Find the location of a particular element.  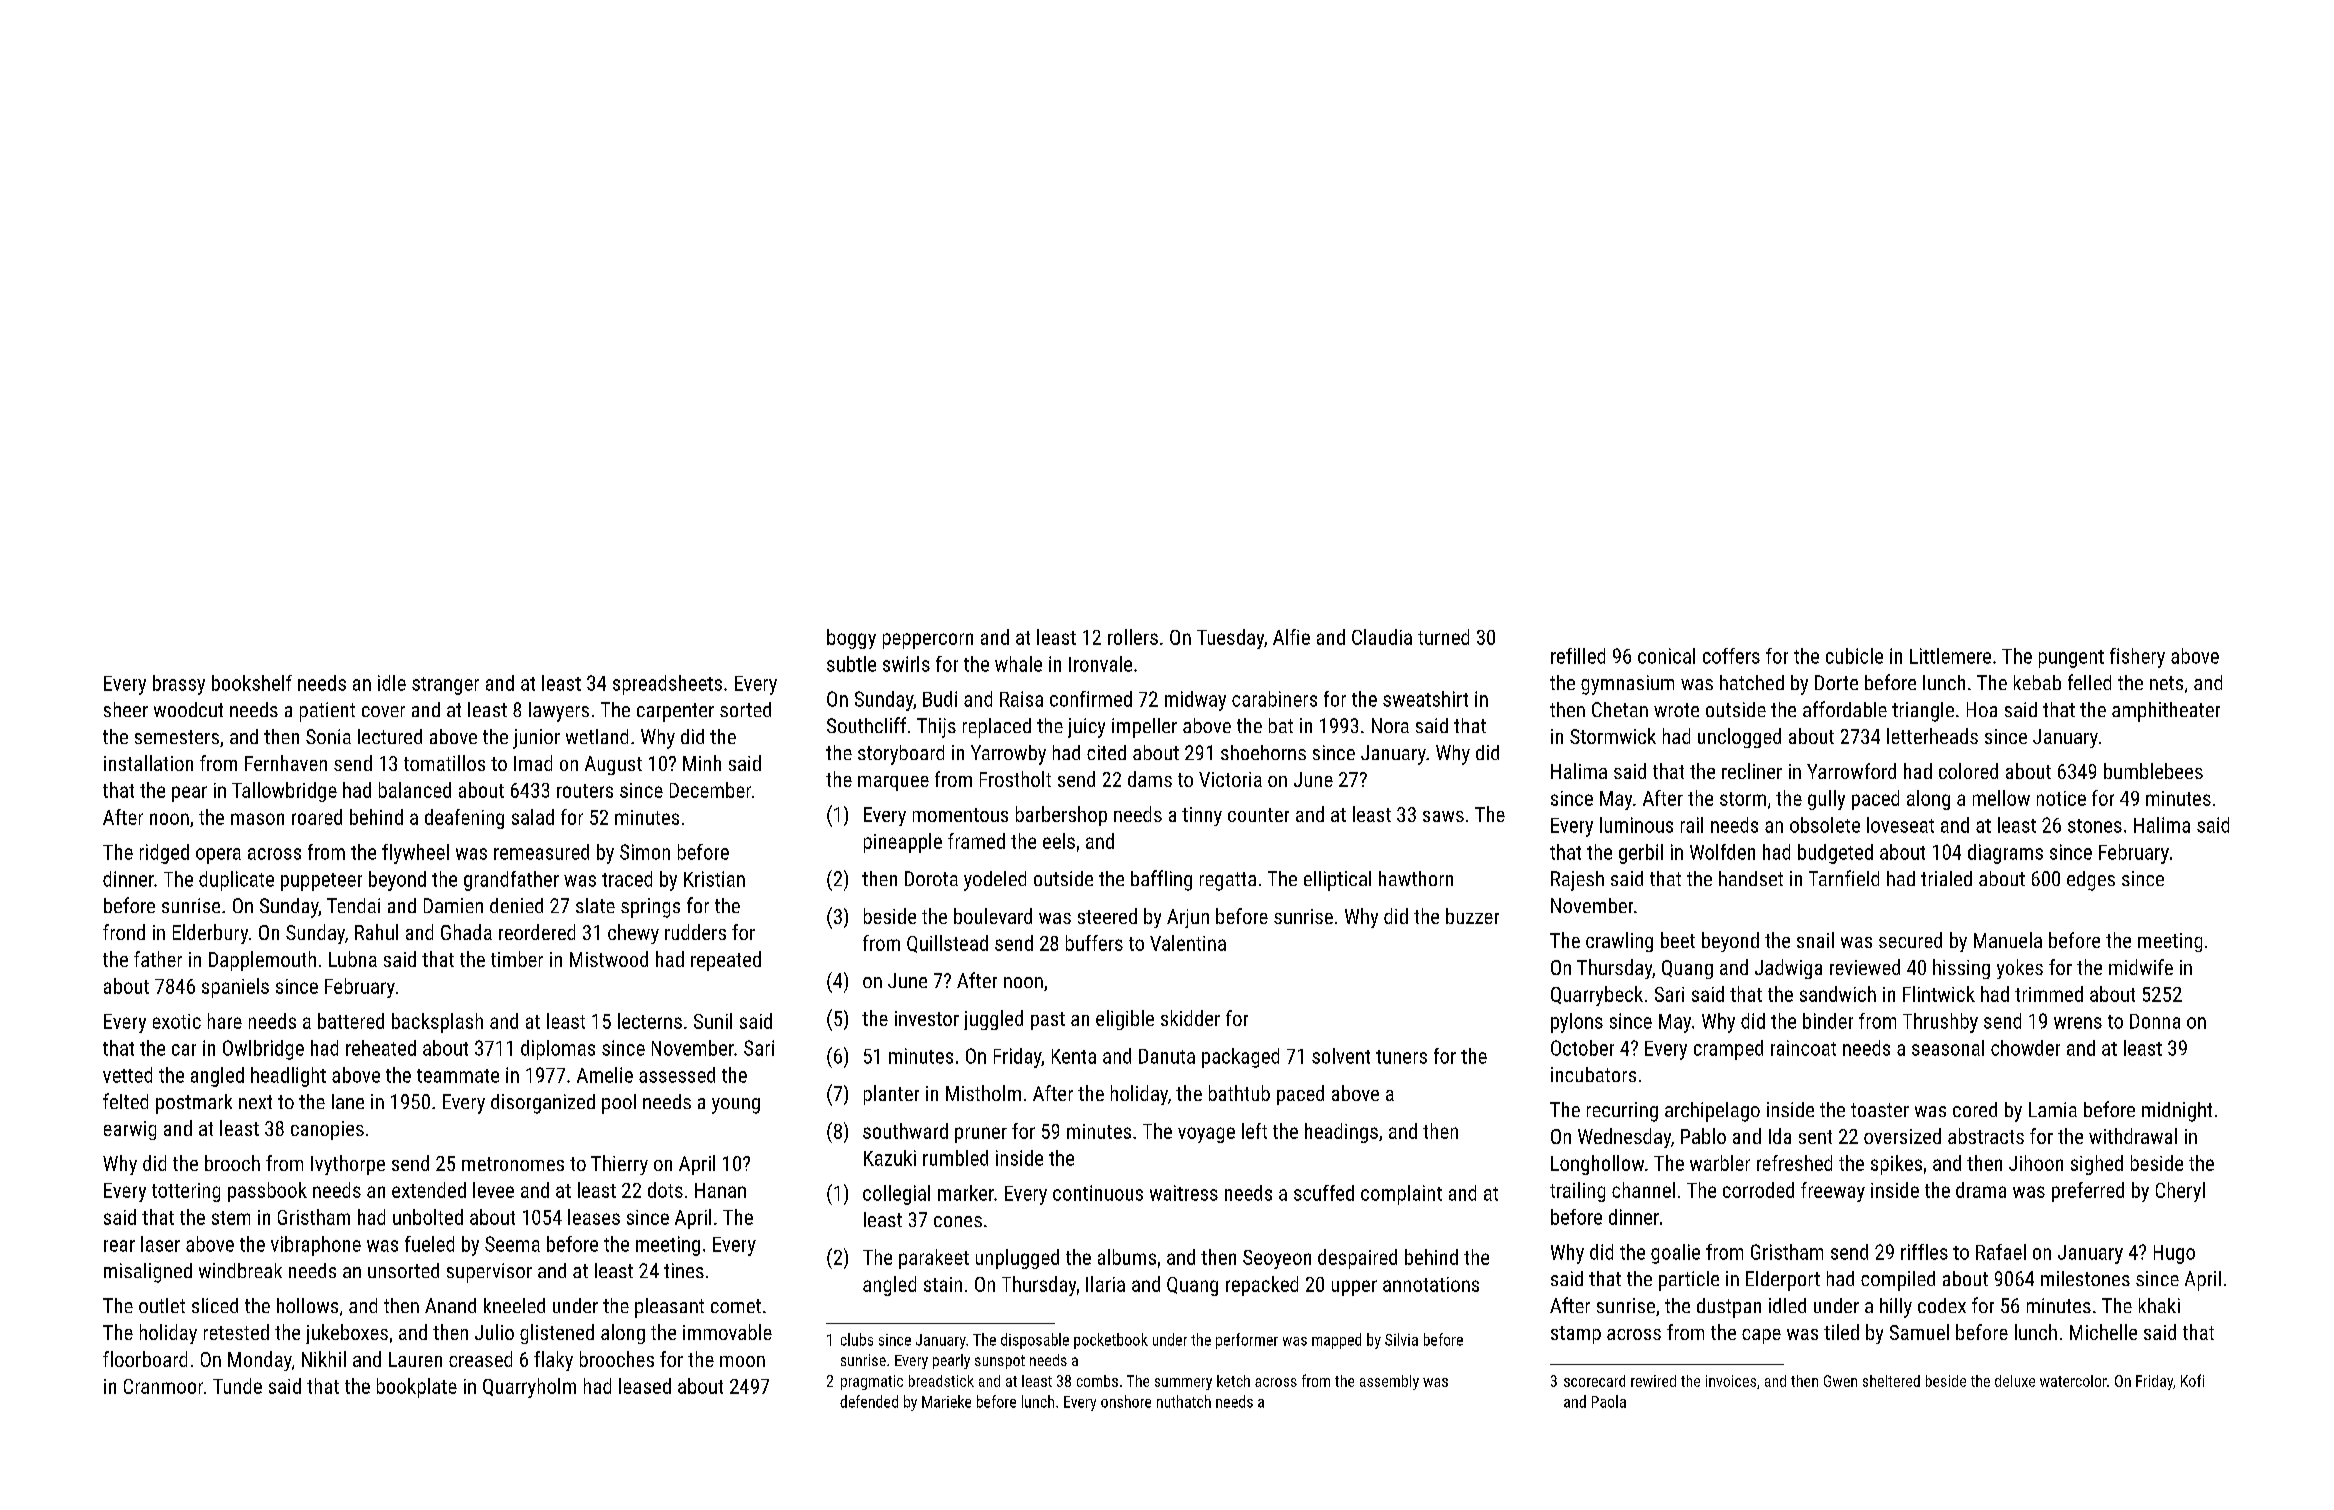

complaint is located at coordinates (1401, 1195).
